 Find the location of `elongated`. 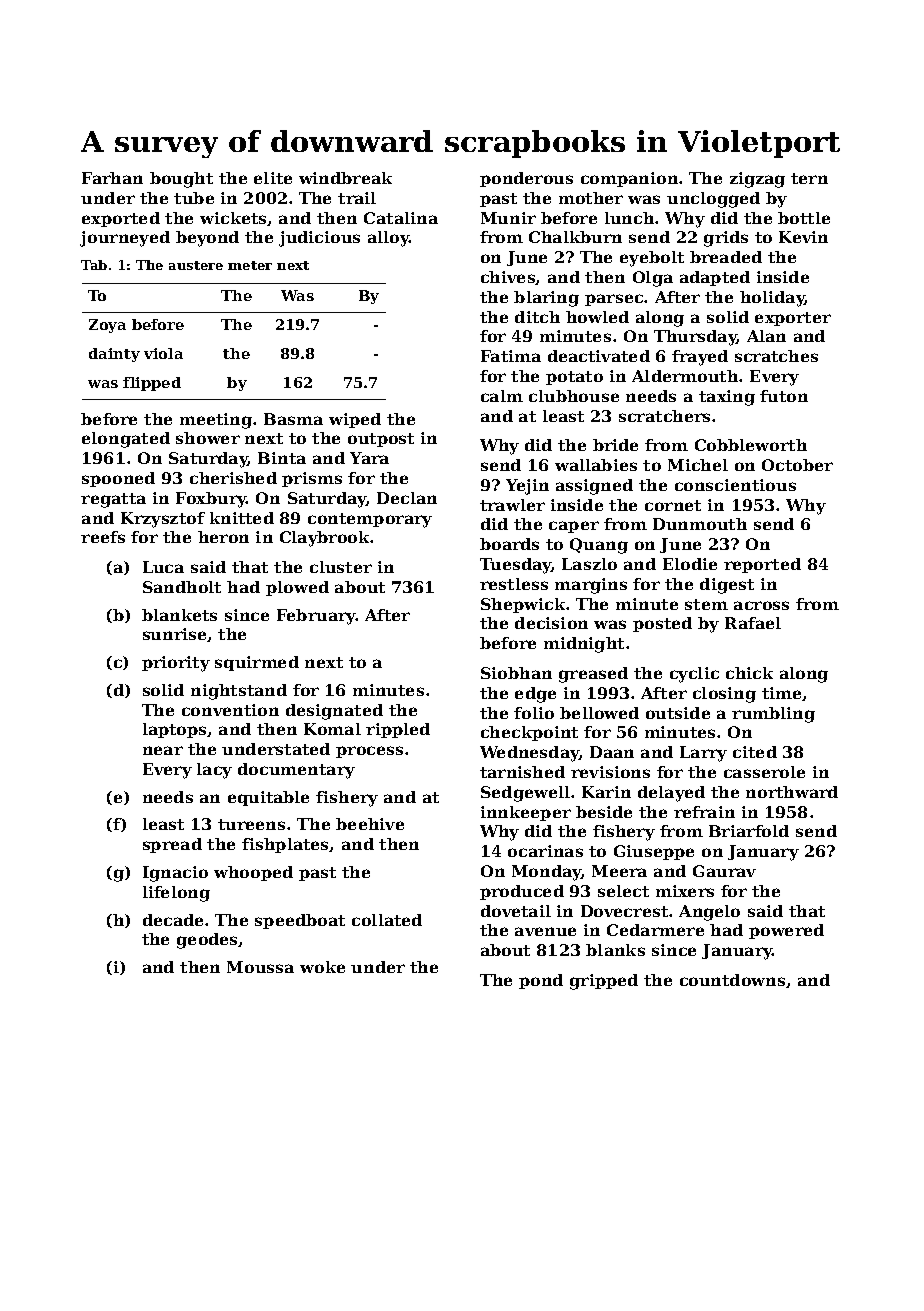

elongated is located at coordinates (126, 440).
